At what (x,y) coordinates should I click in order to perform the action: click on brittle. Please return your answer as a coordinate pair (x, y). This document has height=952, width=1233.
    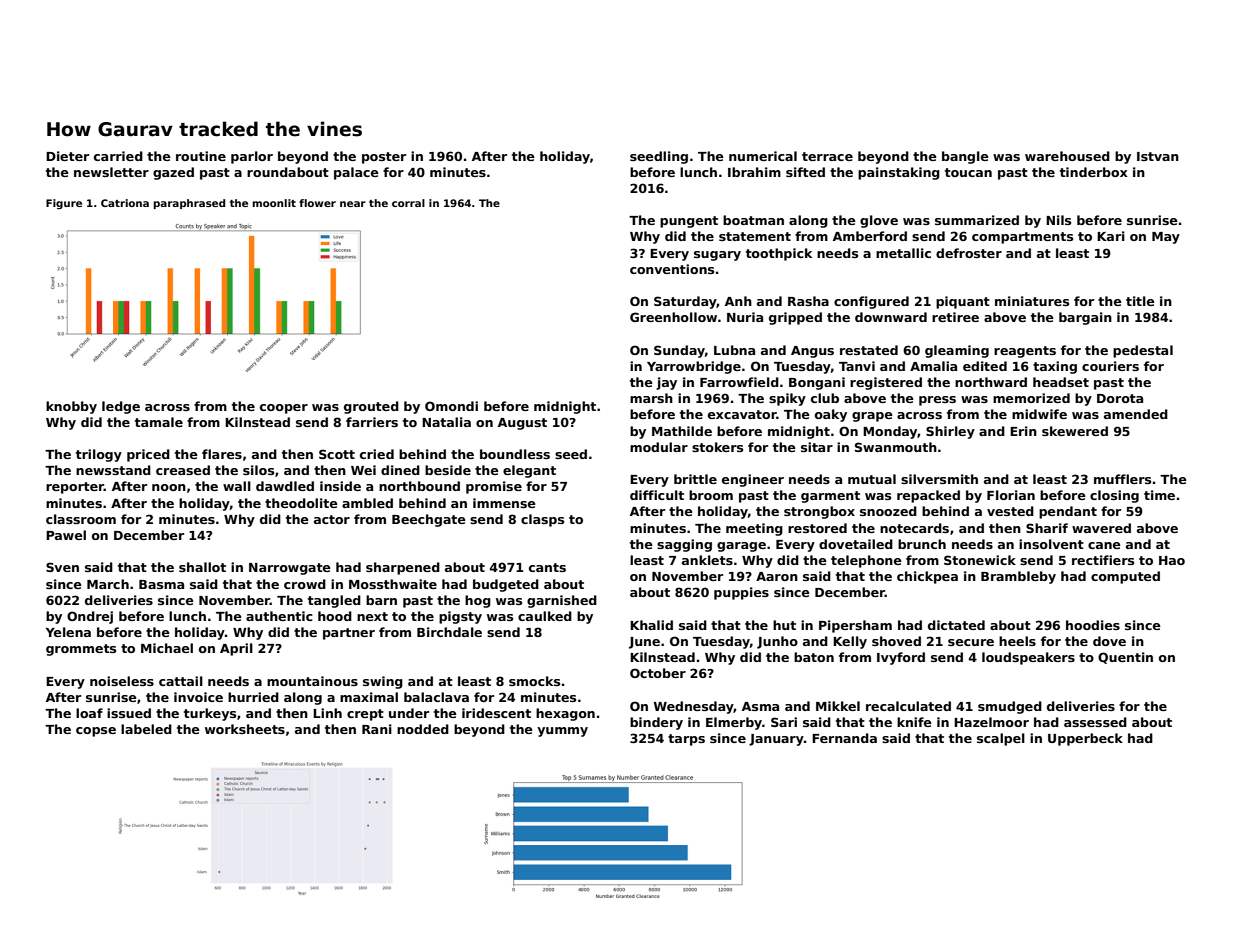
    Looking at the image, I should click on (695, 479).
